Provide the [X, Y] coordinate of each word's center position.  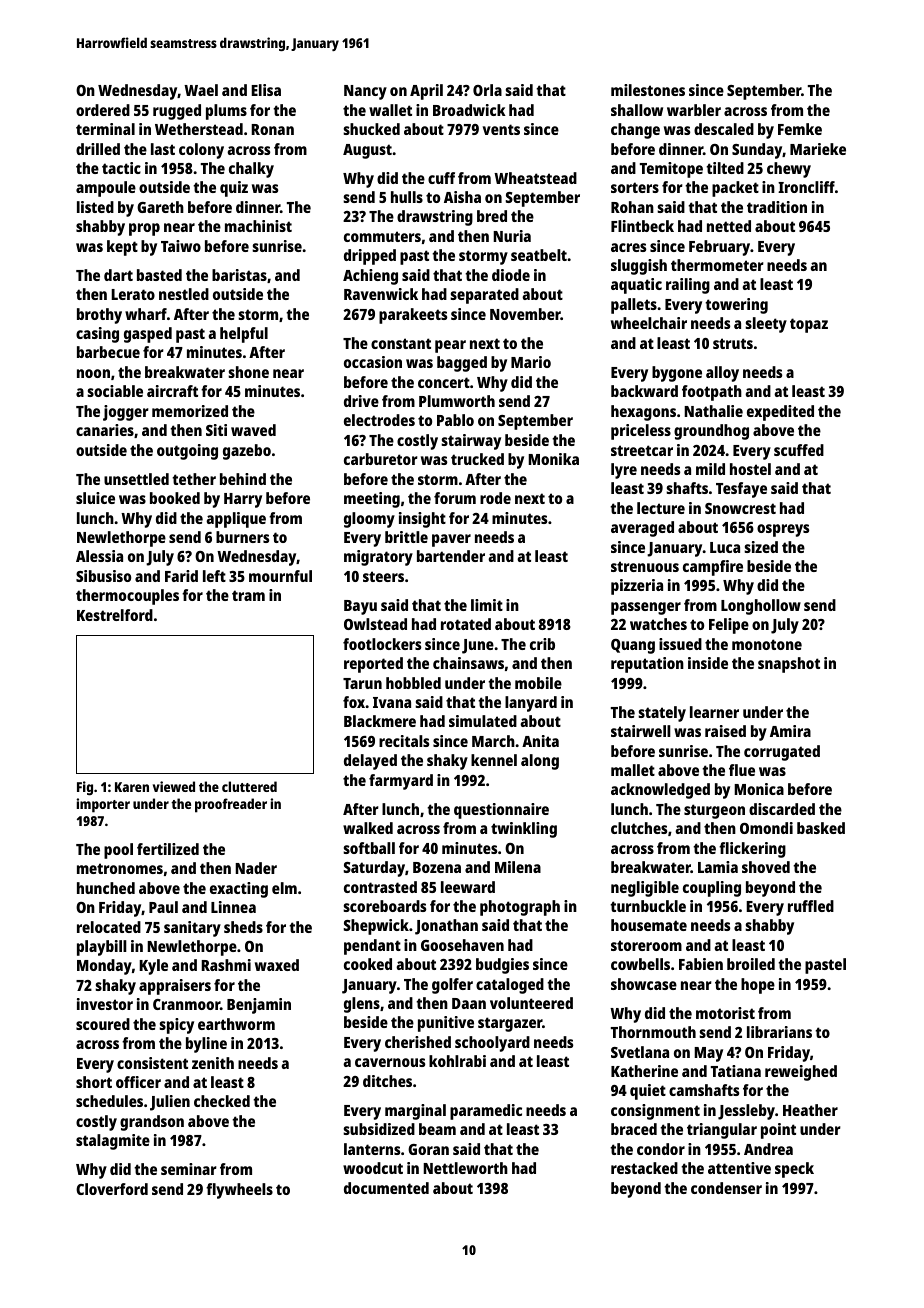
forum [455, 498]
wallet [390, 110]
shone [248, 372]
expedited [780, 413]
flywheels [239, 1191]
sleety [766, 325]
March [493, 741]
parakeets [413, 316]
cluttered [249, 786]
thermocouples [127, 597]
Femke [800, 129]
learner [714, 712]
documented [386, 1188]
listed [95, 207]
